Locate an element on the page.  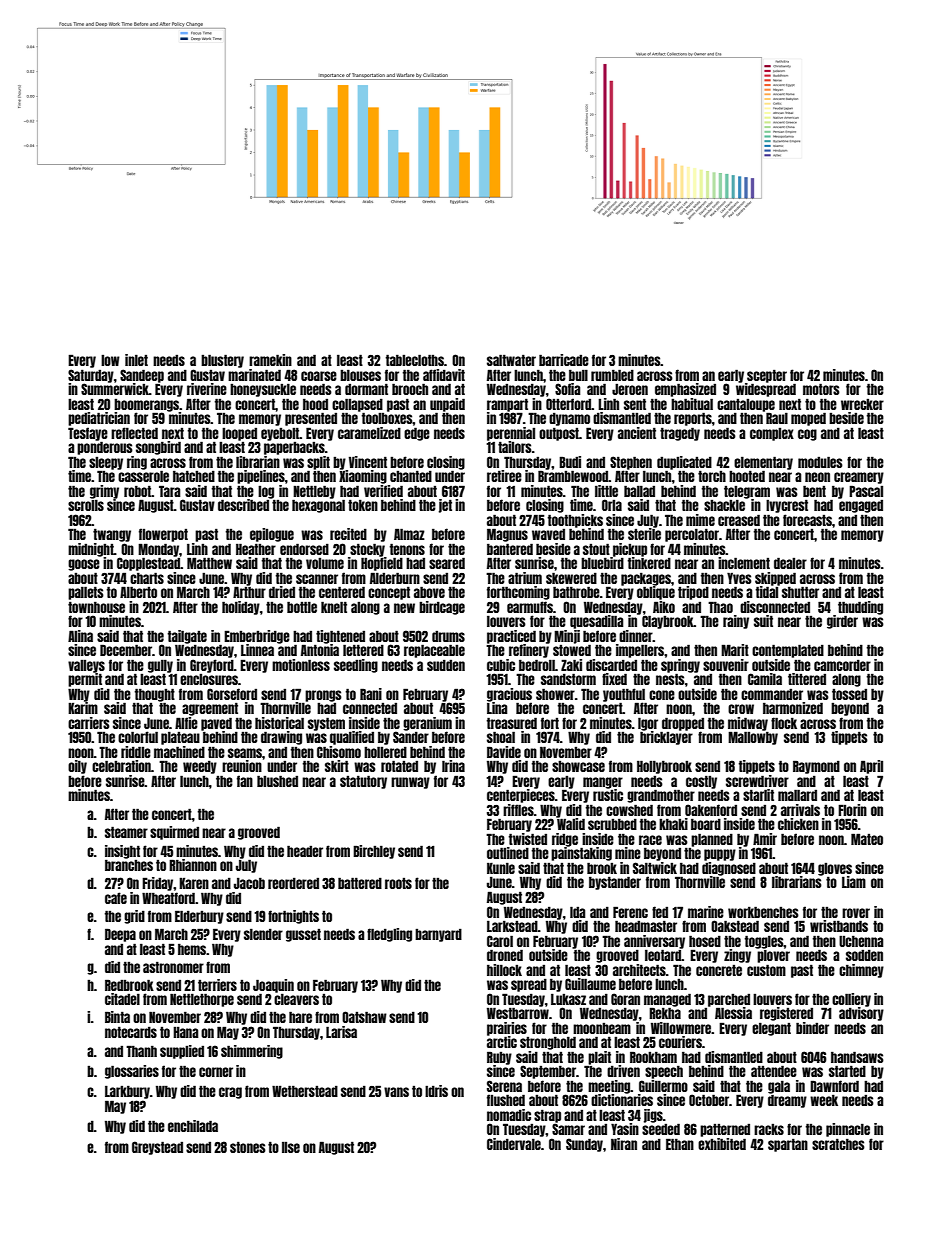
barricade is located at coordinates (564, 360).
